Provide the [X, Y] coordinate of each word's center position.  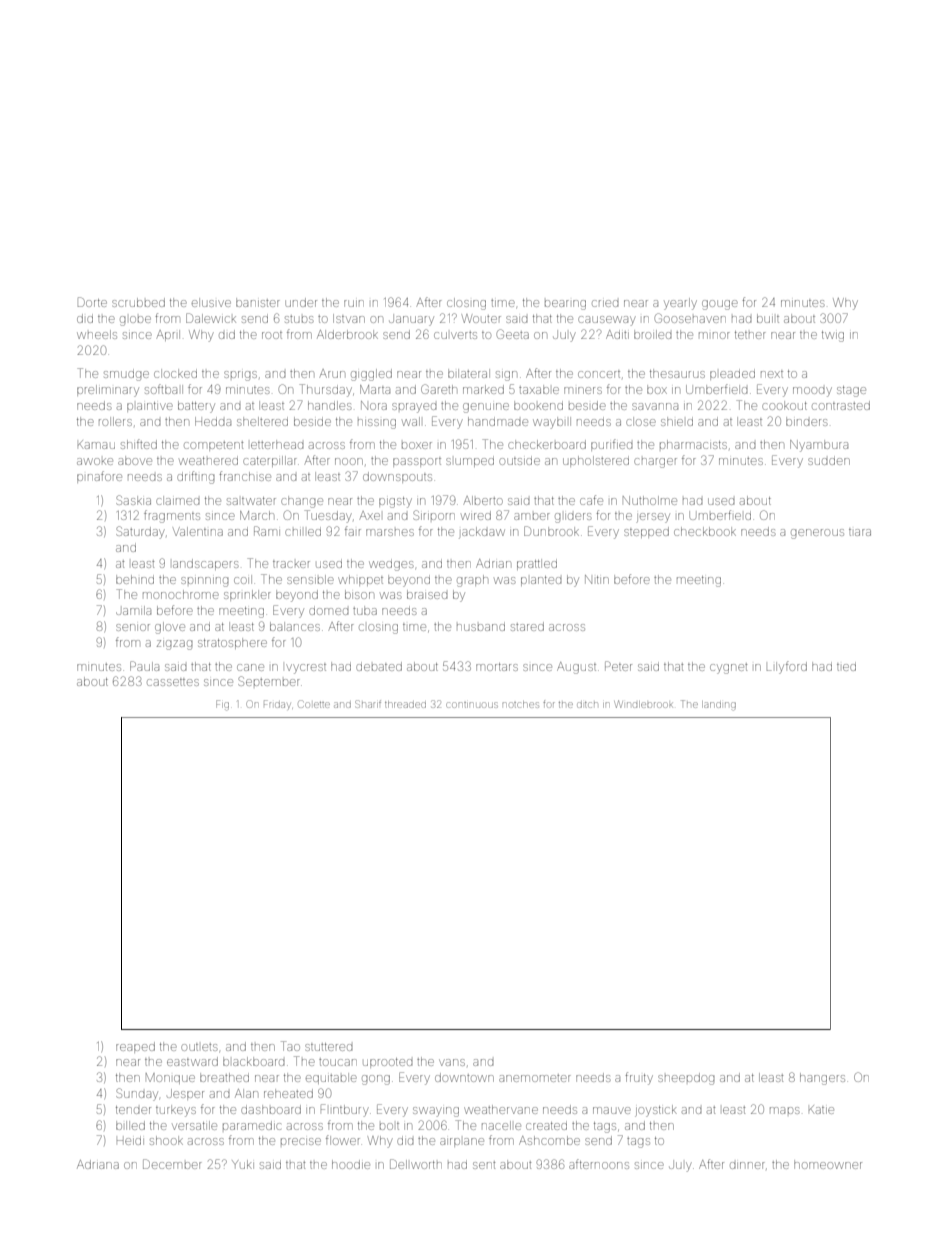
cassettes [173, 682]
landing [719, 706]
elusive [211, 302]
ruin [354, 303]
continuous [472, 705]
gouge [720, 305]
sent [484, 1165]
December [172, 1164]
